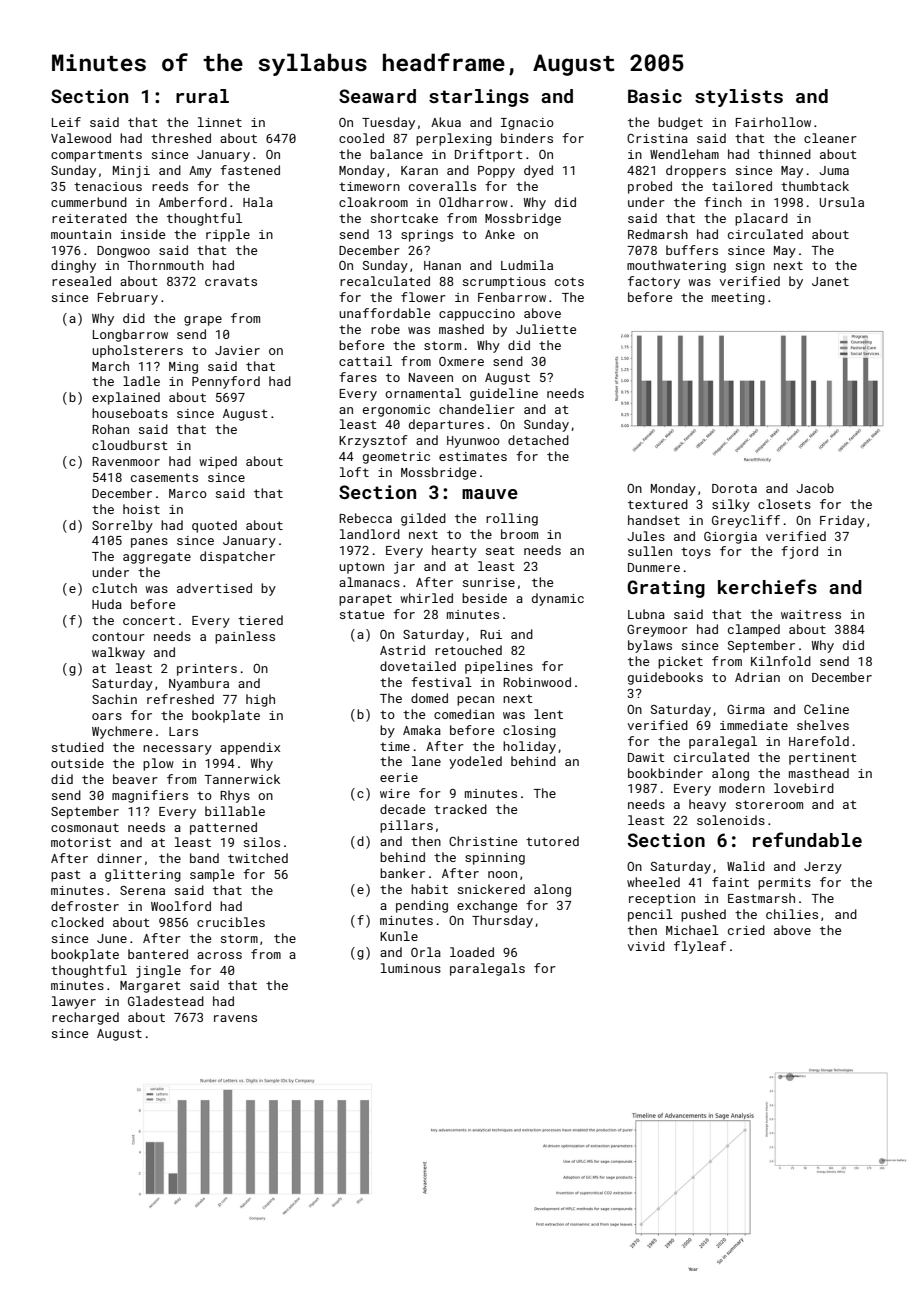  I want to click on vivid, so click(646, 946).
